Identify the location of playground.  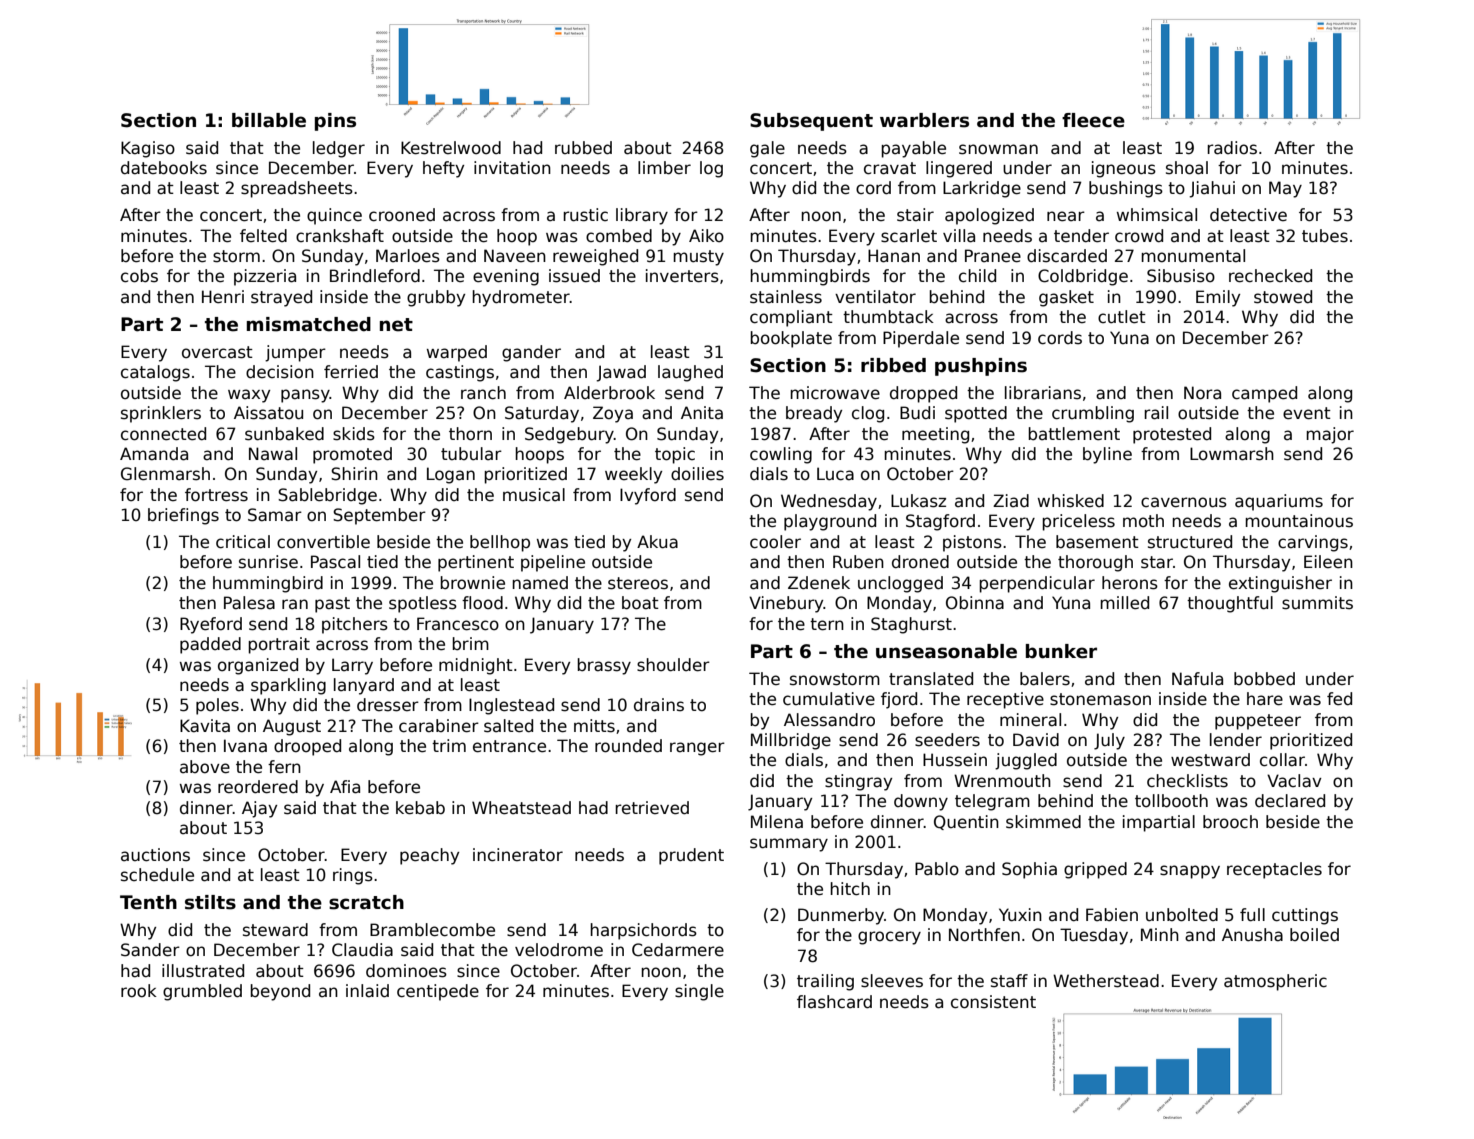
(830, 522).
